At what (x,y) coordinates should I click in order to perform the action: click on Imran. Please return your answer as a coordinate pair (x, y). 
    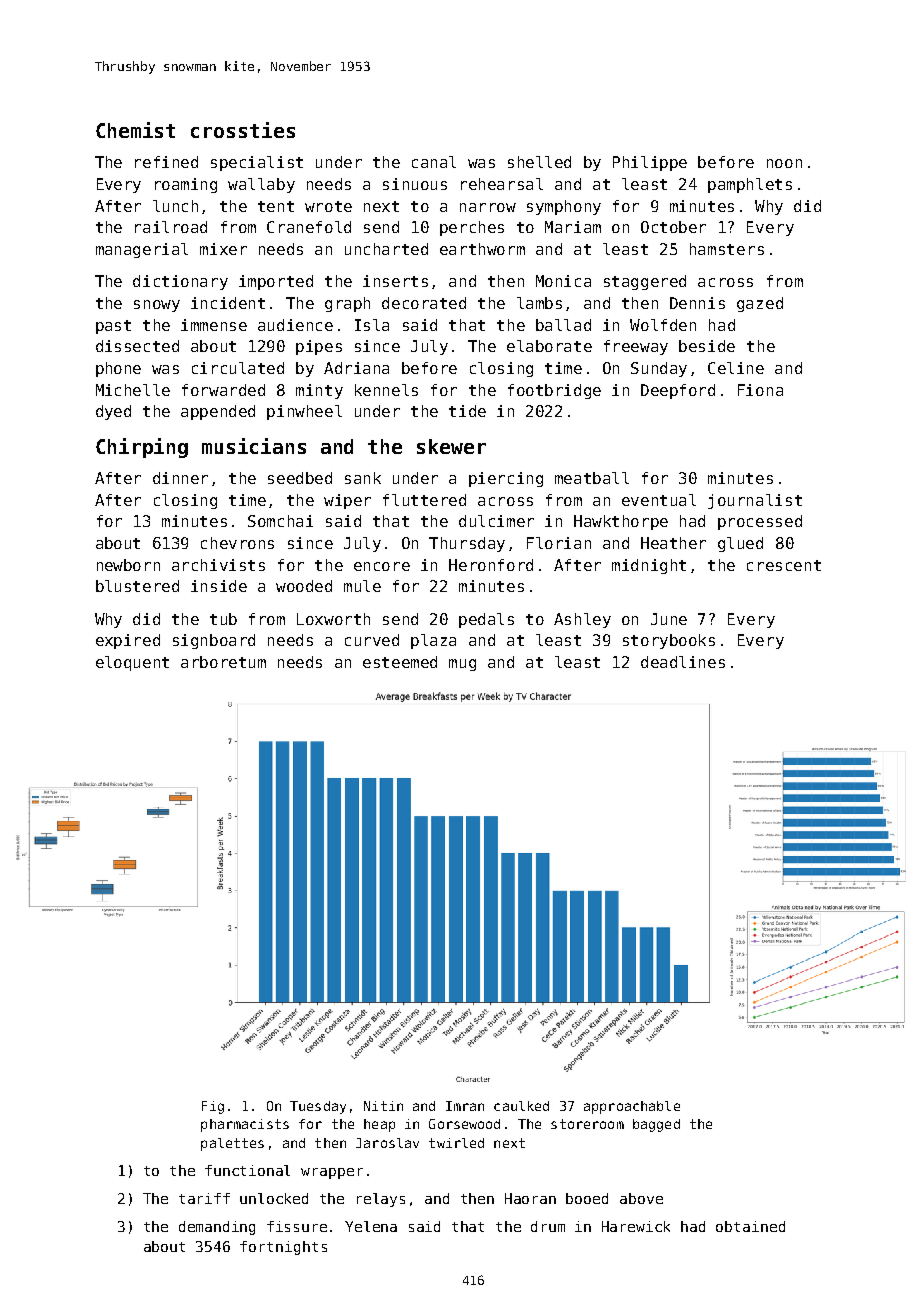
    Looking at the image, I should click on (465, 1106).
